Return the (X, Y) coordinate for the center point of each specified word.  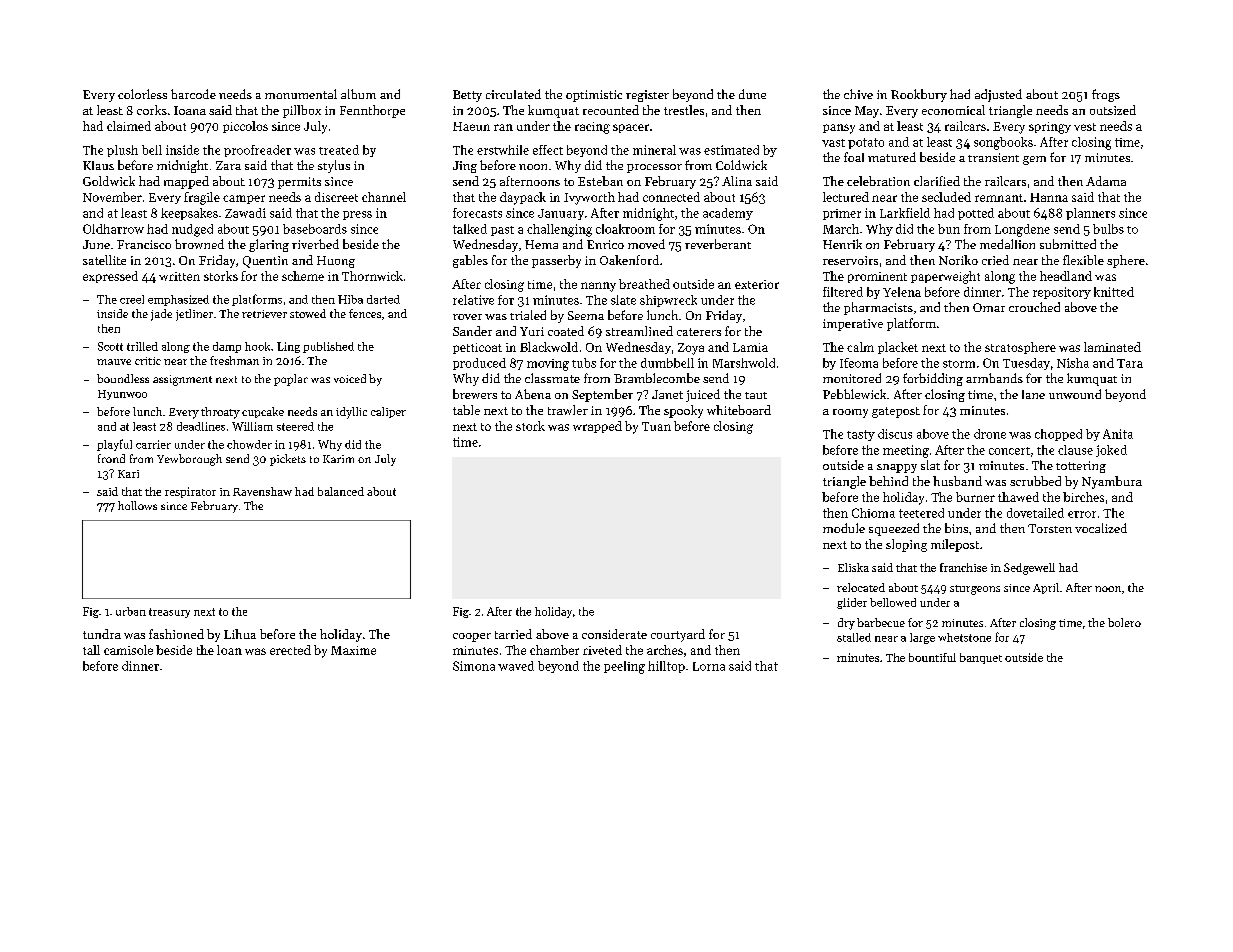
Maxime (353, 650)
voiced (350, 378)
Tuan (656, 426)
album (358, 94)
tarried (513, 634)
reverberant (718, 244)
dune (752, 94)
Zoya (691, 349)
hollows (137, 505)
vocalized (1101, 528)
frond (111, 458)
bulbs (1108, 229)
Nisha (1073, 363)
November (112, 197)
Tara (1130, 363)
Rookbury (919, 95)
